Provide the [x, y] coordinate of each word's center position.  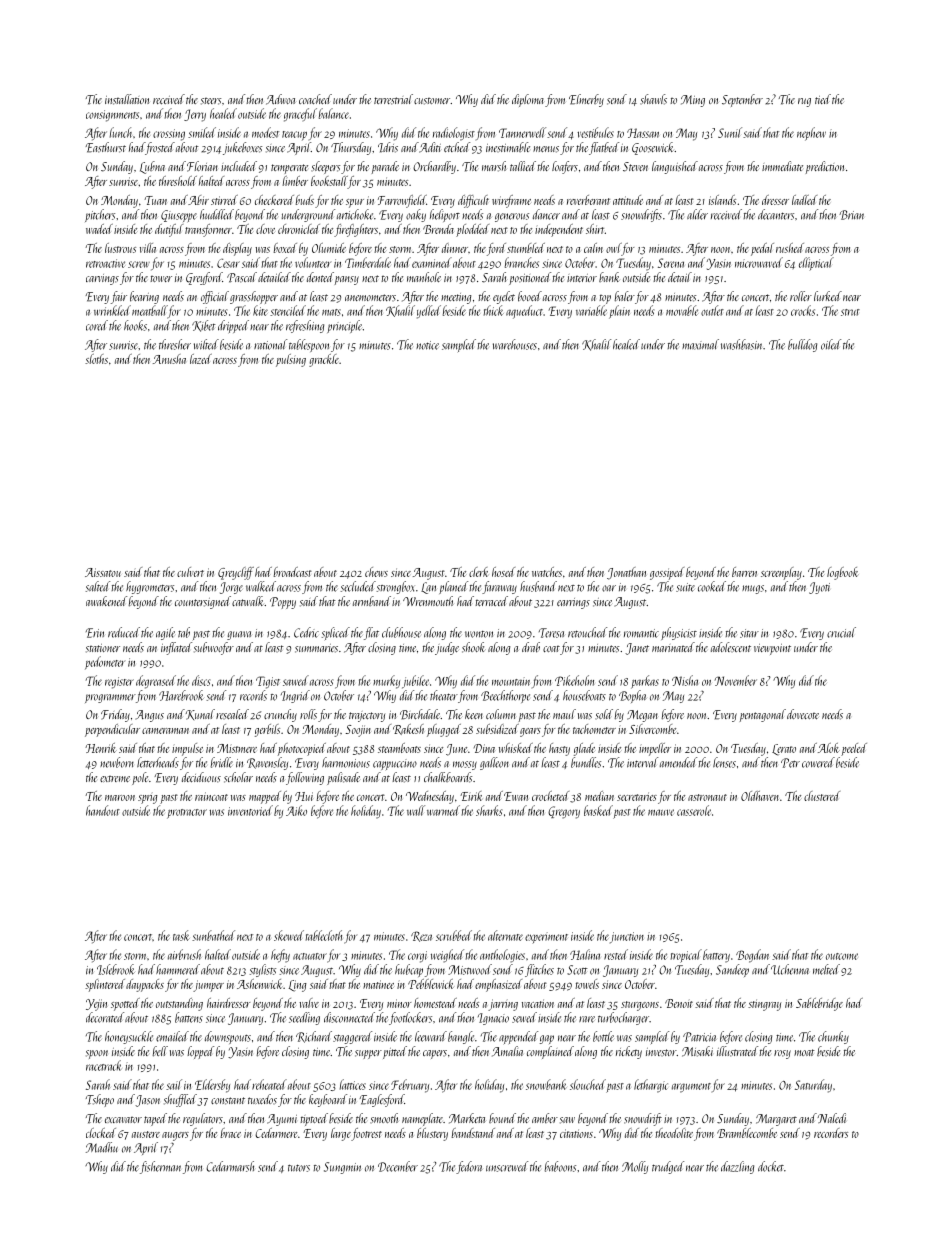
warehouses [515, 344]
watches [547, 572]
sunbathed [213, 935]
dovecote [803, 714]
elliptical [816, 263]
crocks [803, 310]
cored [97, 325]
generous [512, 217]
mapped [265, 797]
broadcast [292, 572]
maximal [700, 344]
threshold [178, 181]
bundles [586, 762]
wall [416, 810]
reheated [269, 1084]
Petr [790, 763]
